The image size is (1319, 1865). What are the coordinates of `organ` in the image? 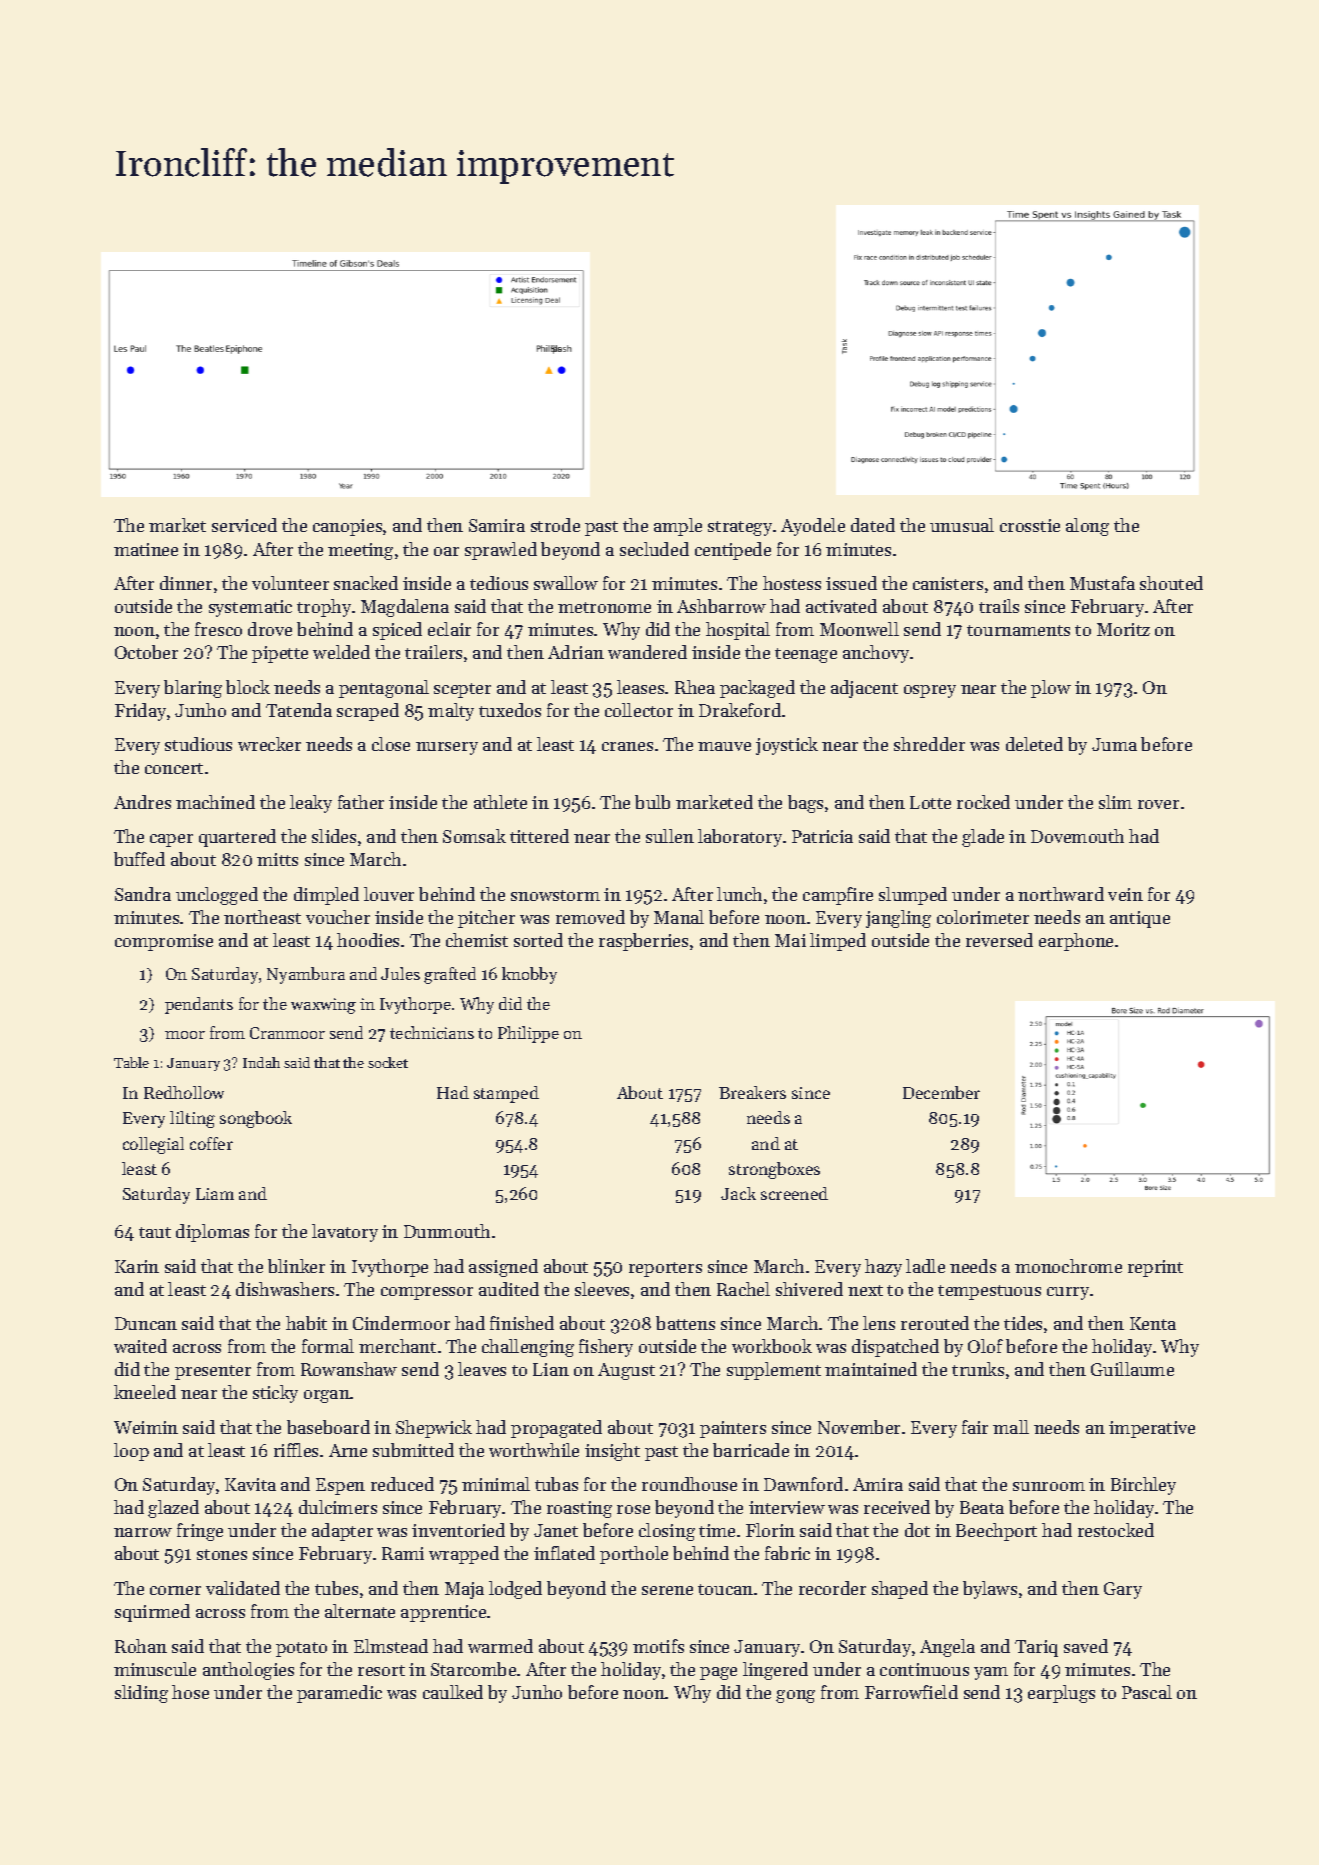 It's located at (327, 1396).
